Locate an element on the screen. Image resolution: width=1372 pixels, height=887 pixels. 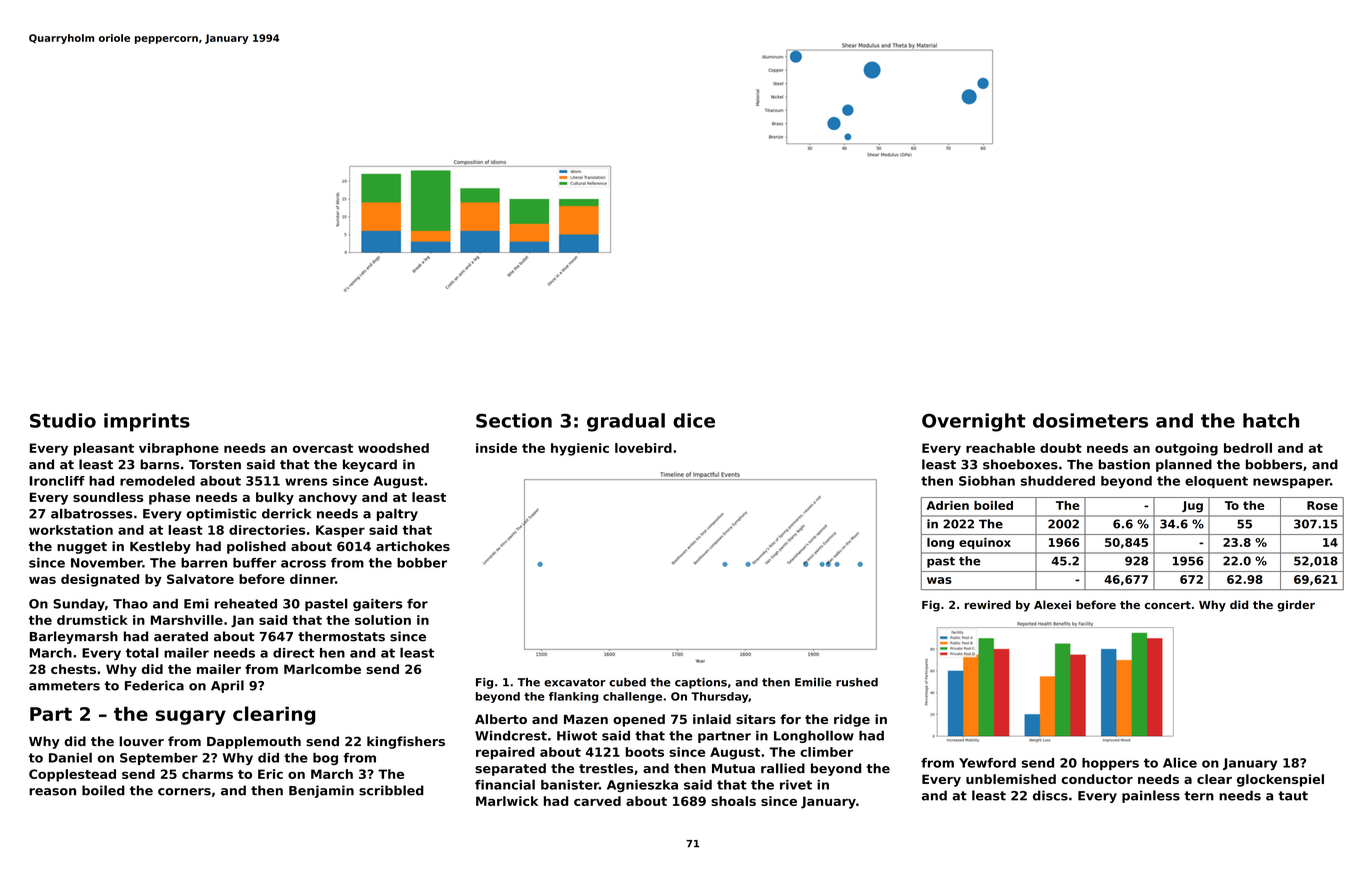
paltry is located at coordinates (397, 514).
